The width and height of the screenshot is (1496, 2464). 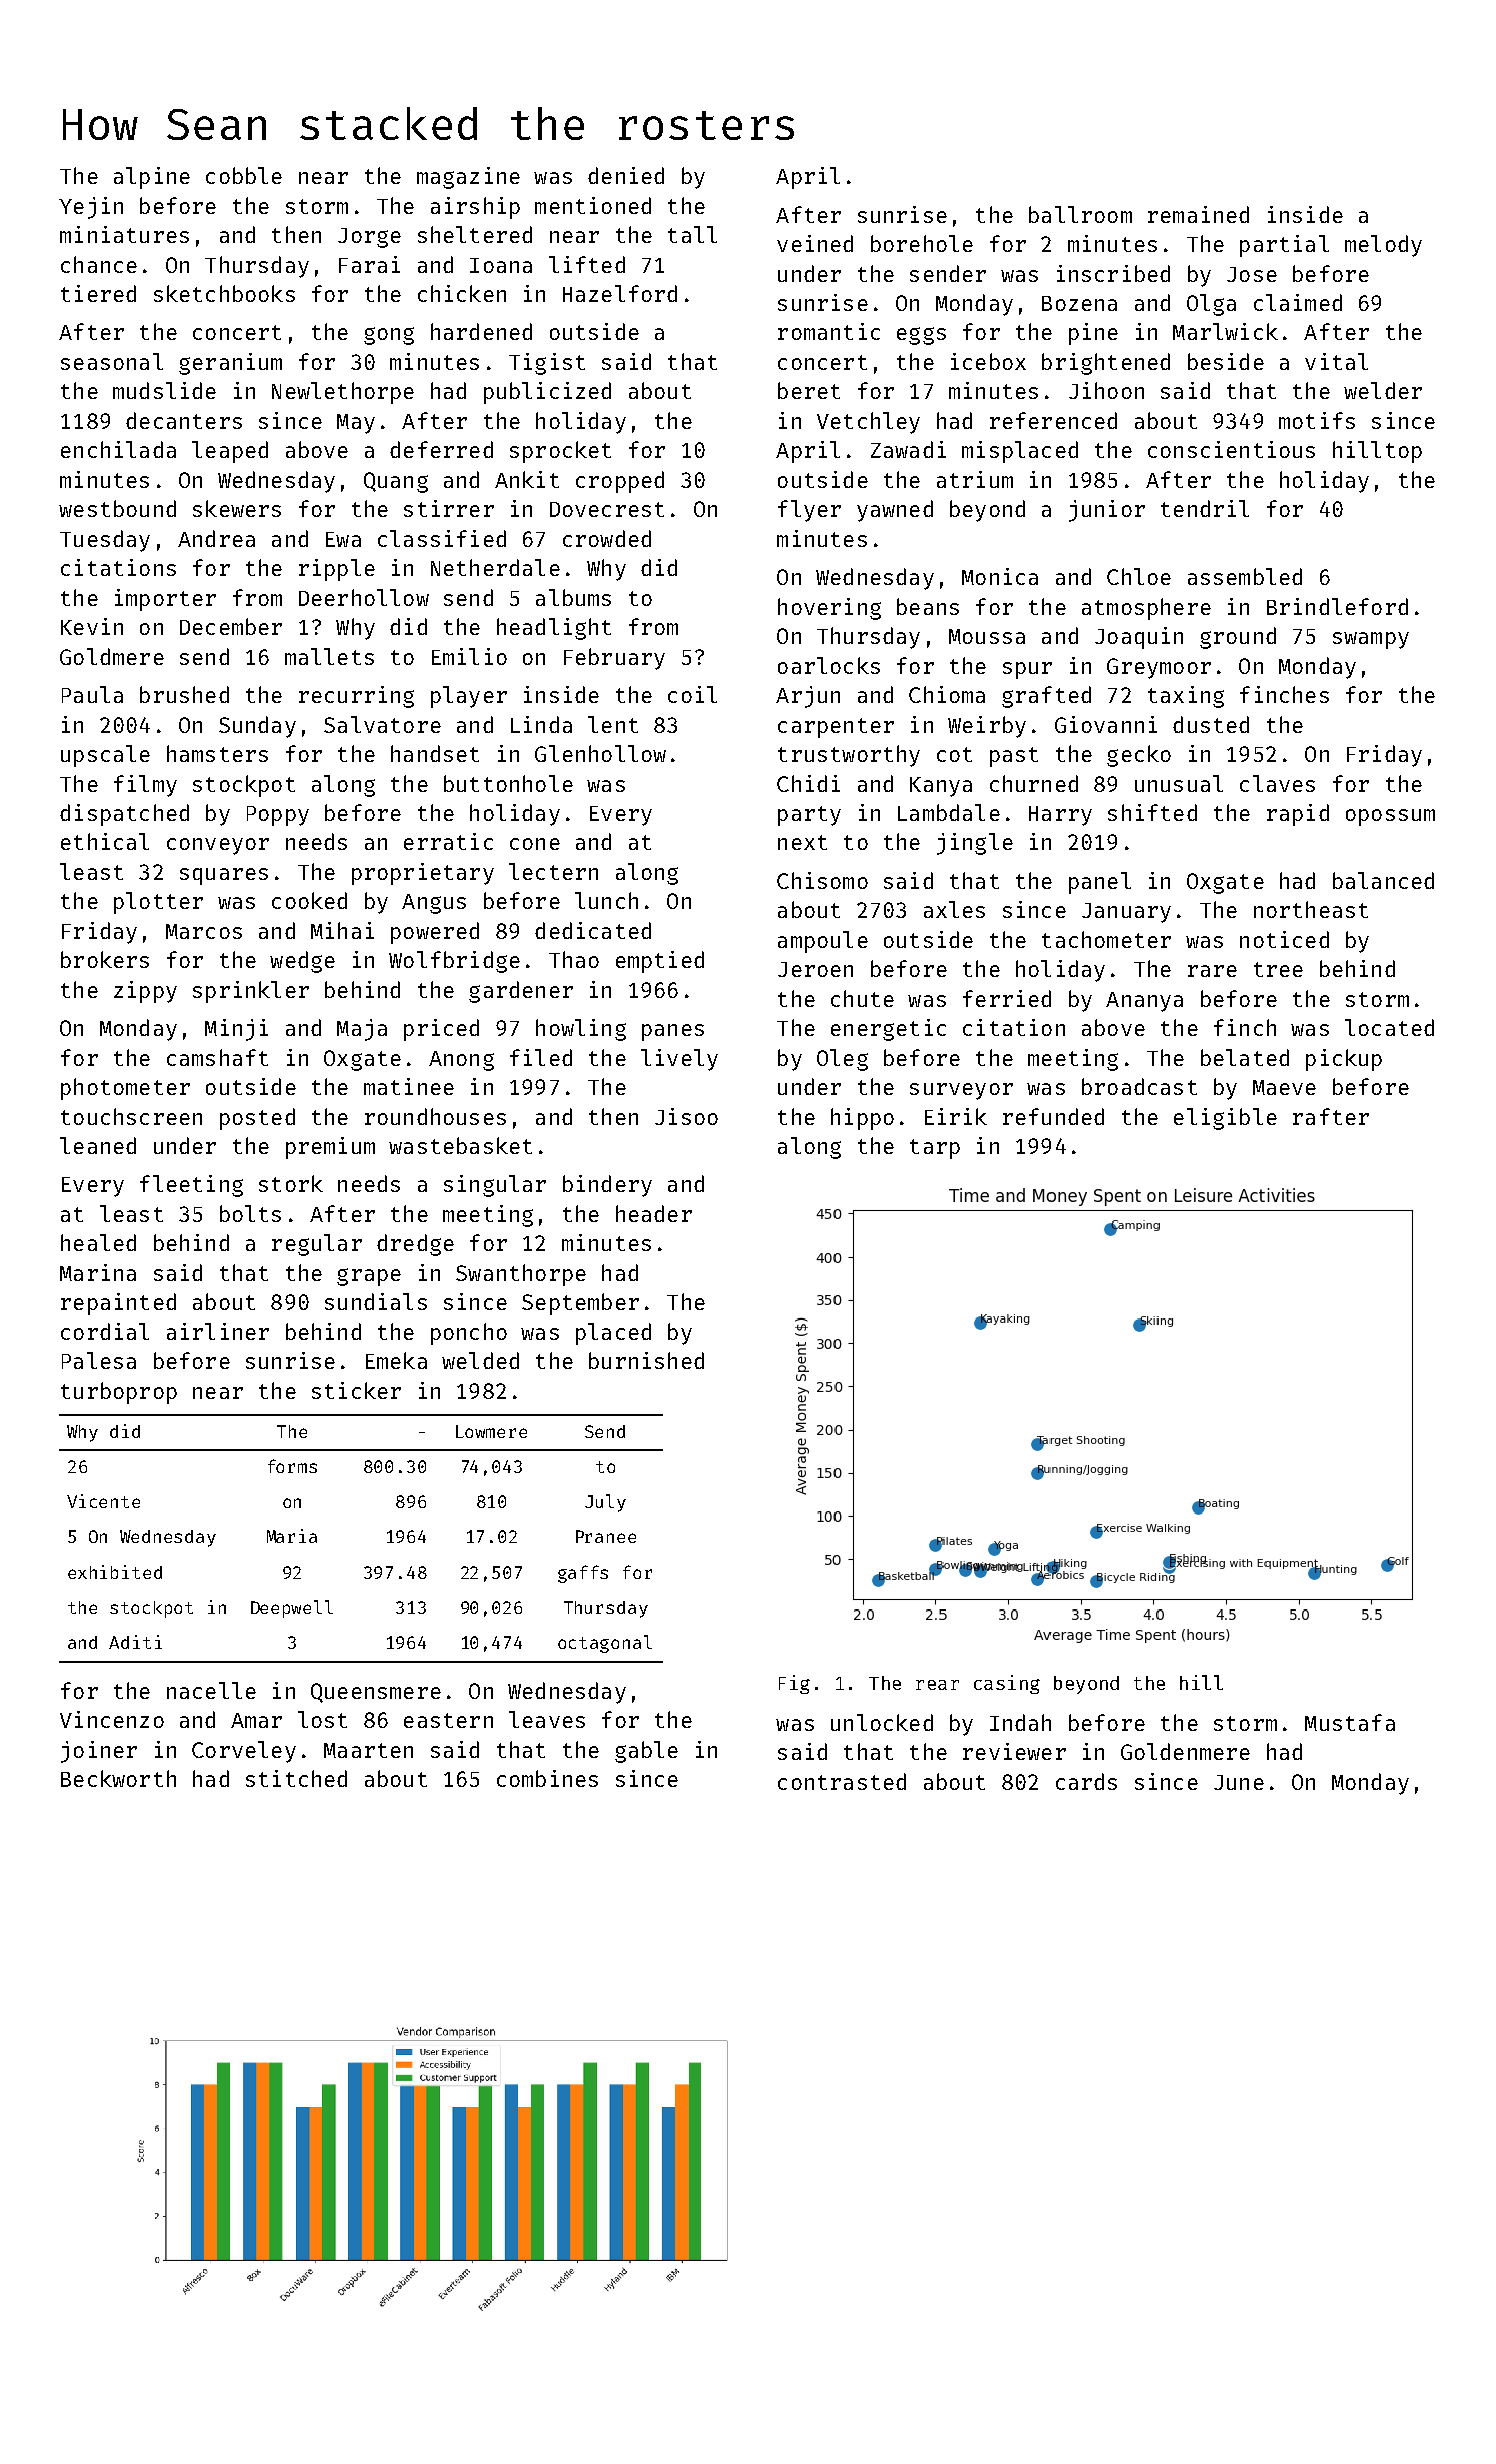 What do you see at coordinates (292, 1466) in the screenshot?
I see `forms` at bounding box center [292, 1466].
